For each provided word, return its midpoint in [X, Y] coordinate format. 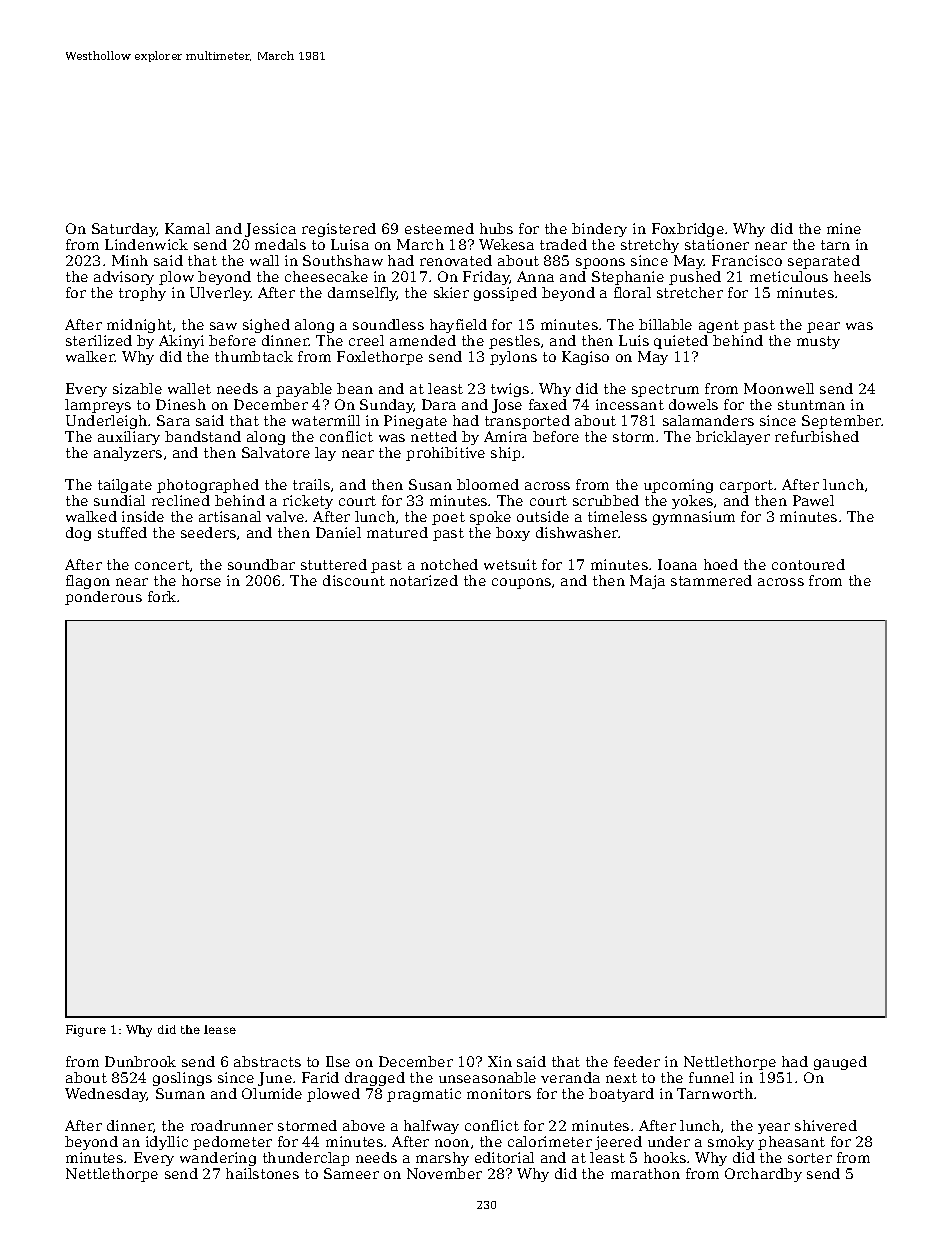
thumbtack [254, 356]
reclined [181, 500]
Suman [180, 1093]
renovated [456, 260]
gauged [840, 1063]
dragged [375, 1079]
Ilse [338, 1061]
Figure [86, 1031]
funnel [711, 1077]
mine [844, 228]
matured [397, 532]
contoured [808, 564]
